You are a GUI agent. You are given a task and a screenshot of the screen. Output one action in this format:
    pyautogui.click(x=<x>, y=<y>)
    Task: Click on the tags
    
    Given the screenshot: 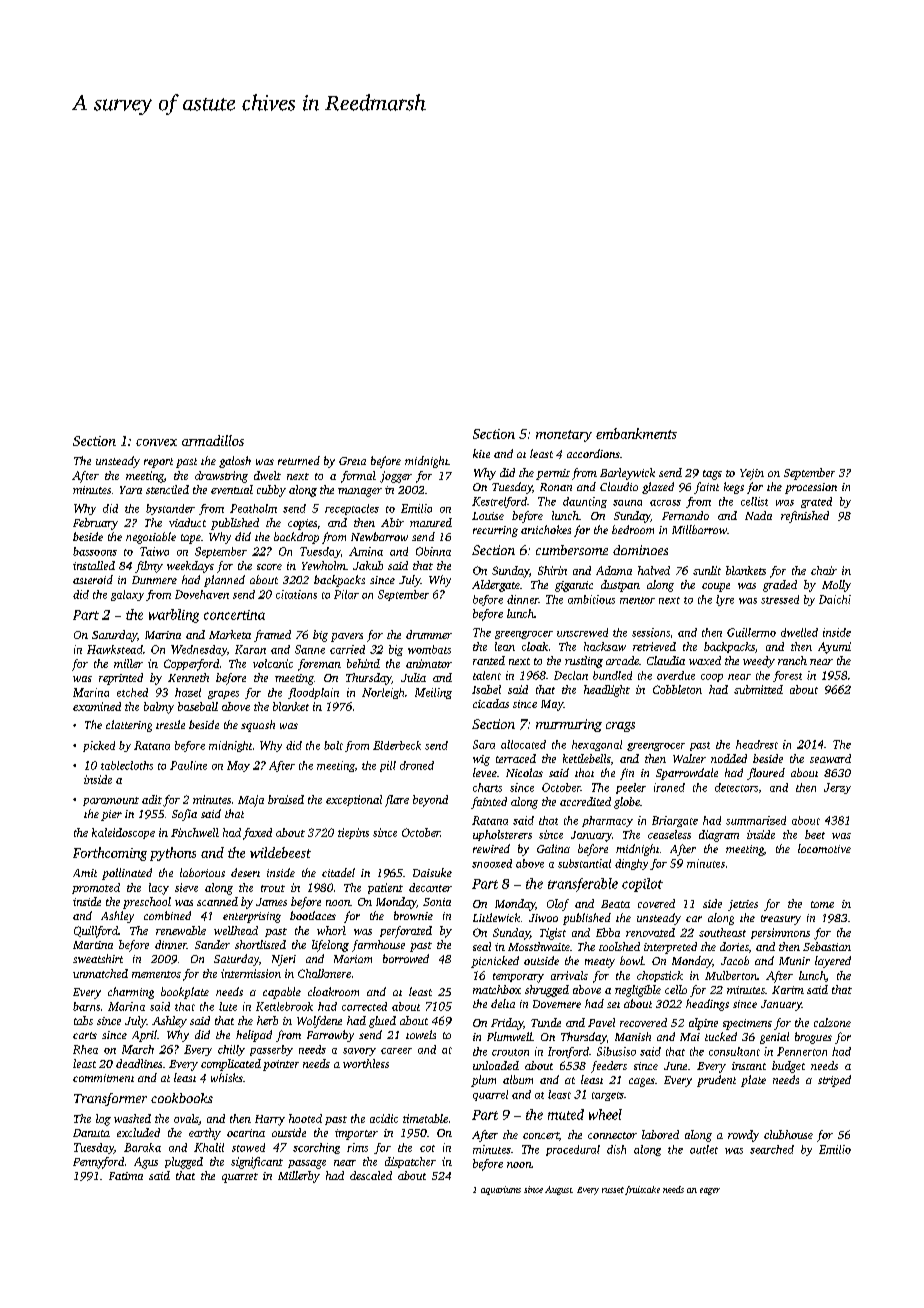 What is the action you would take?
    pyautogui.click(x=712, y=475)
